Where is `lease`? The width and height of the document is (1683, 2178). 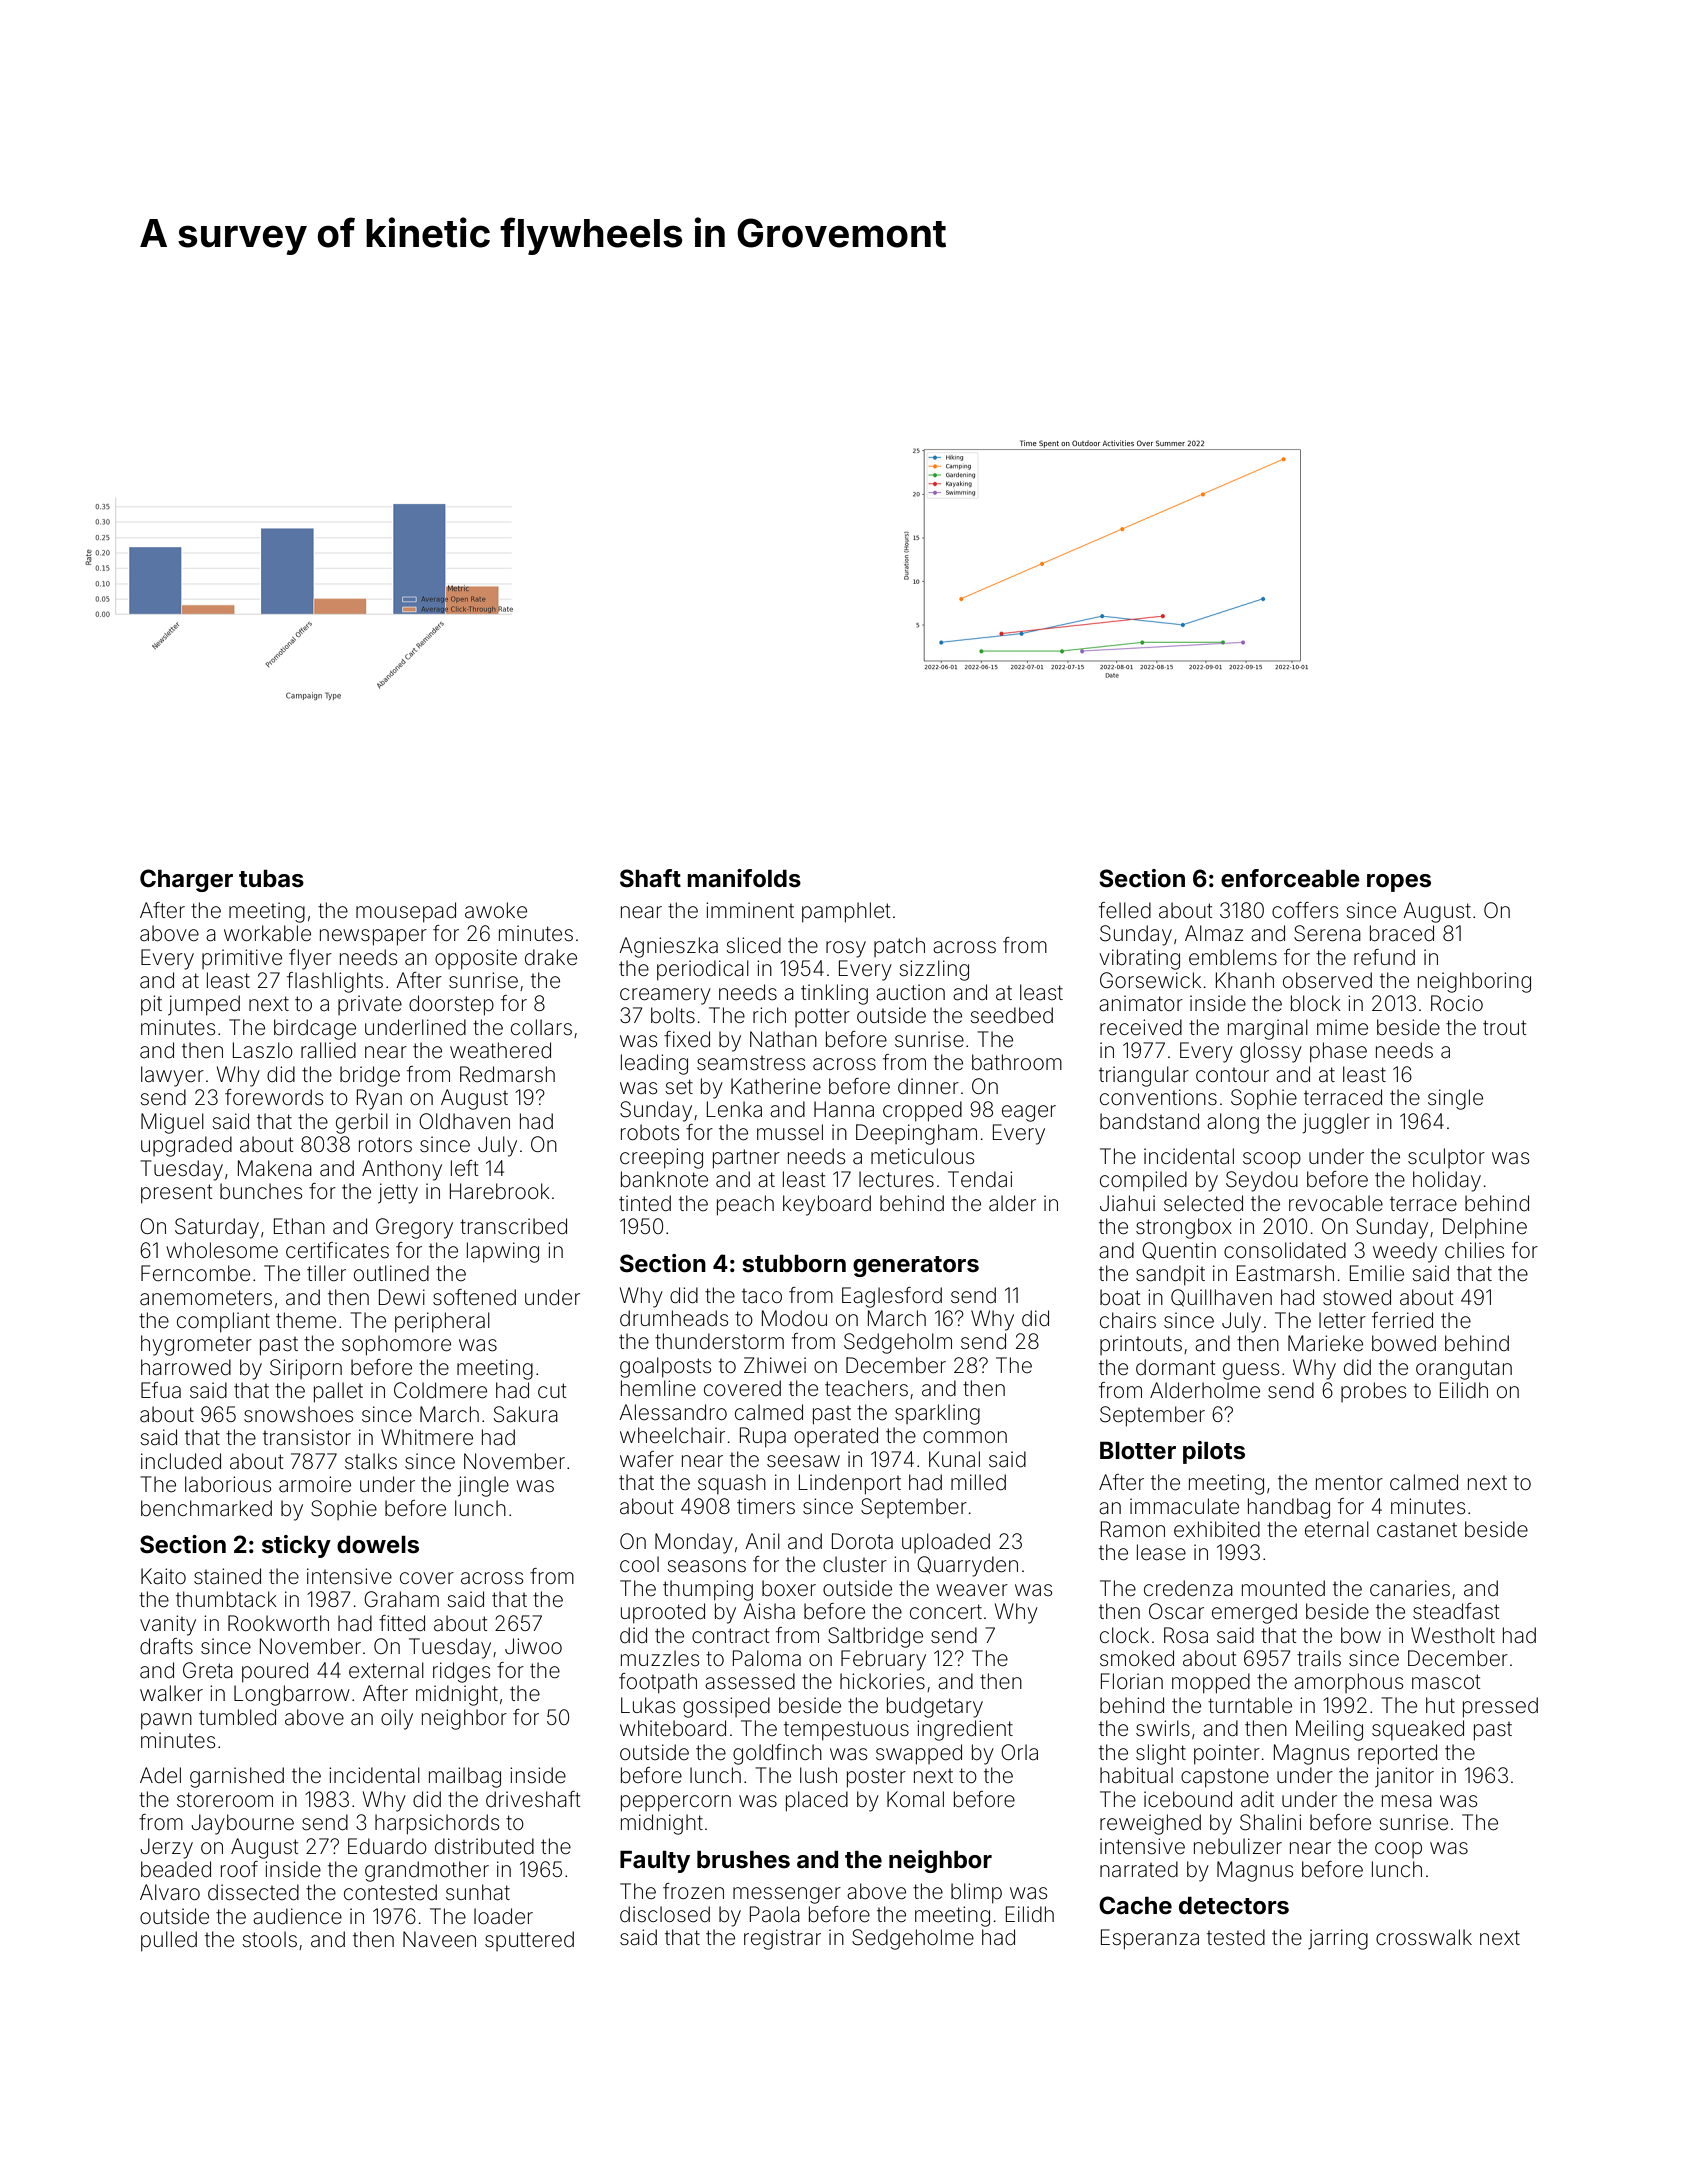 lease is located at coordinates (1161, 1552).
